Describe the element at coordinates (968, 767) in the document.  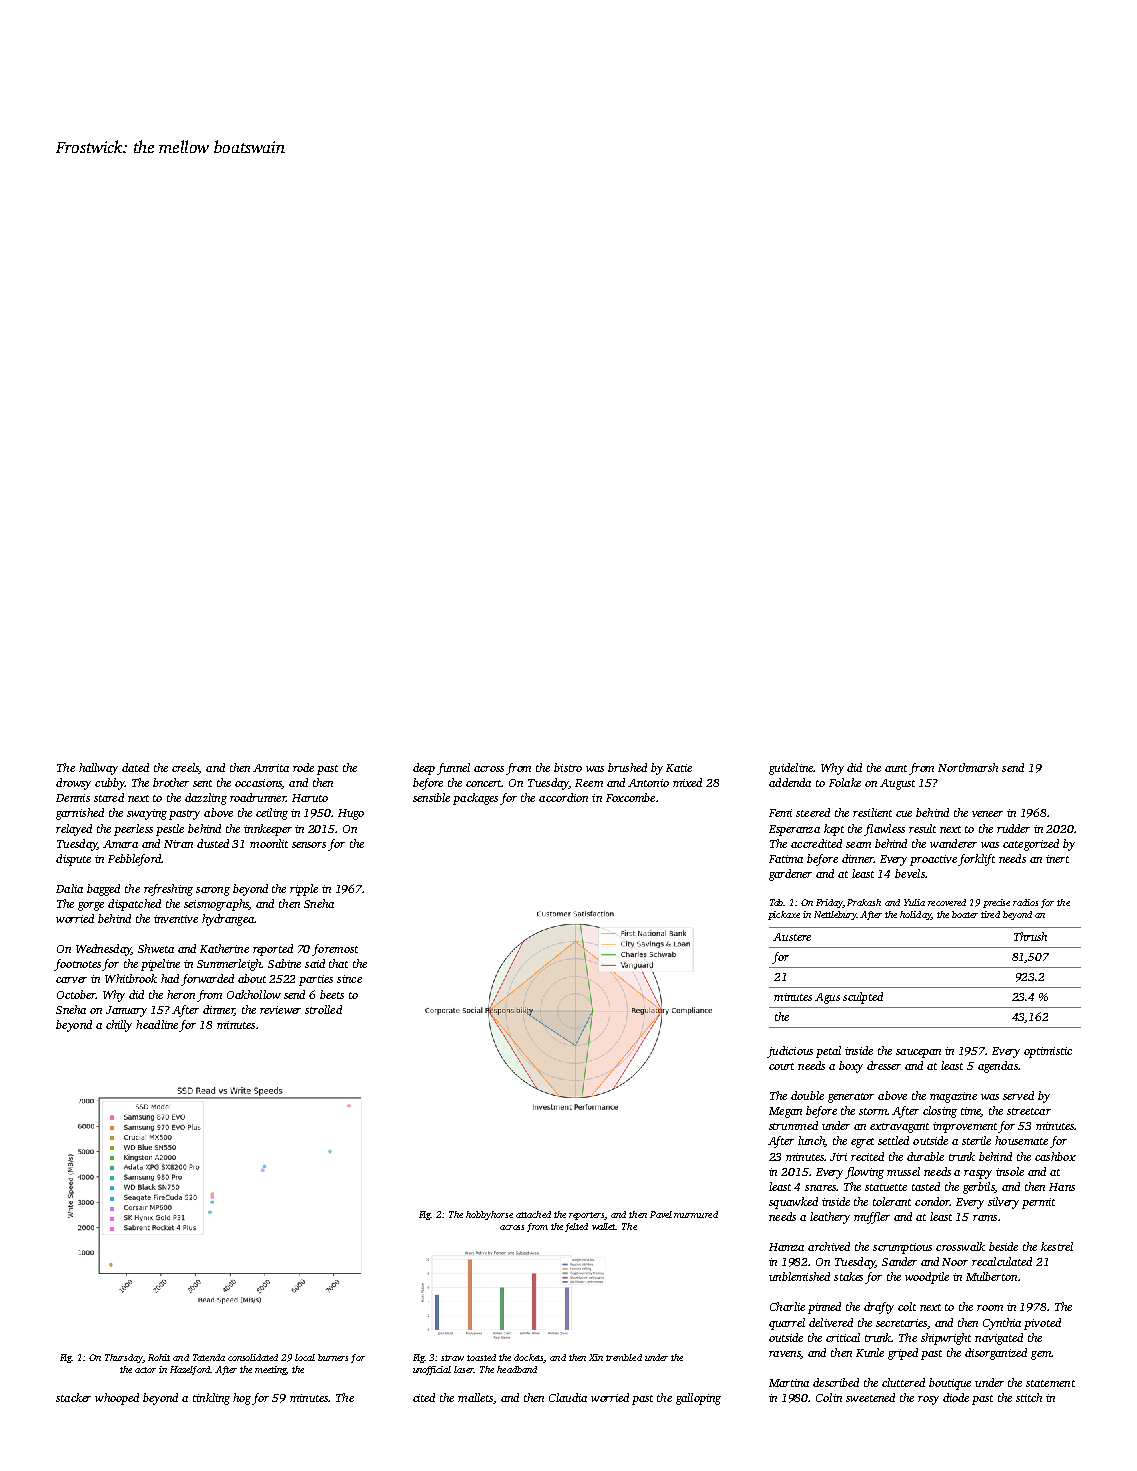
I see `Northmarsh` at that location.
